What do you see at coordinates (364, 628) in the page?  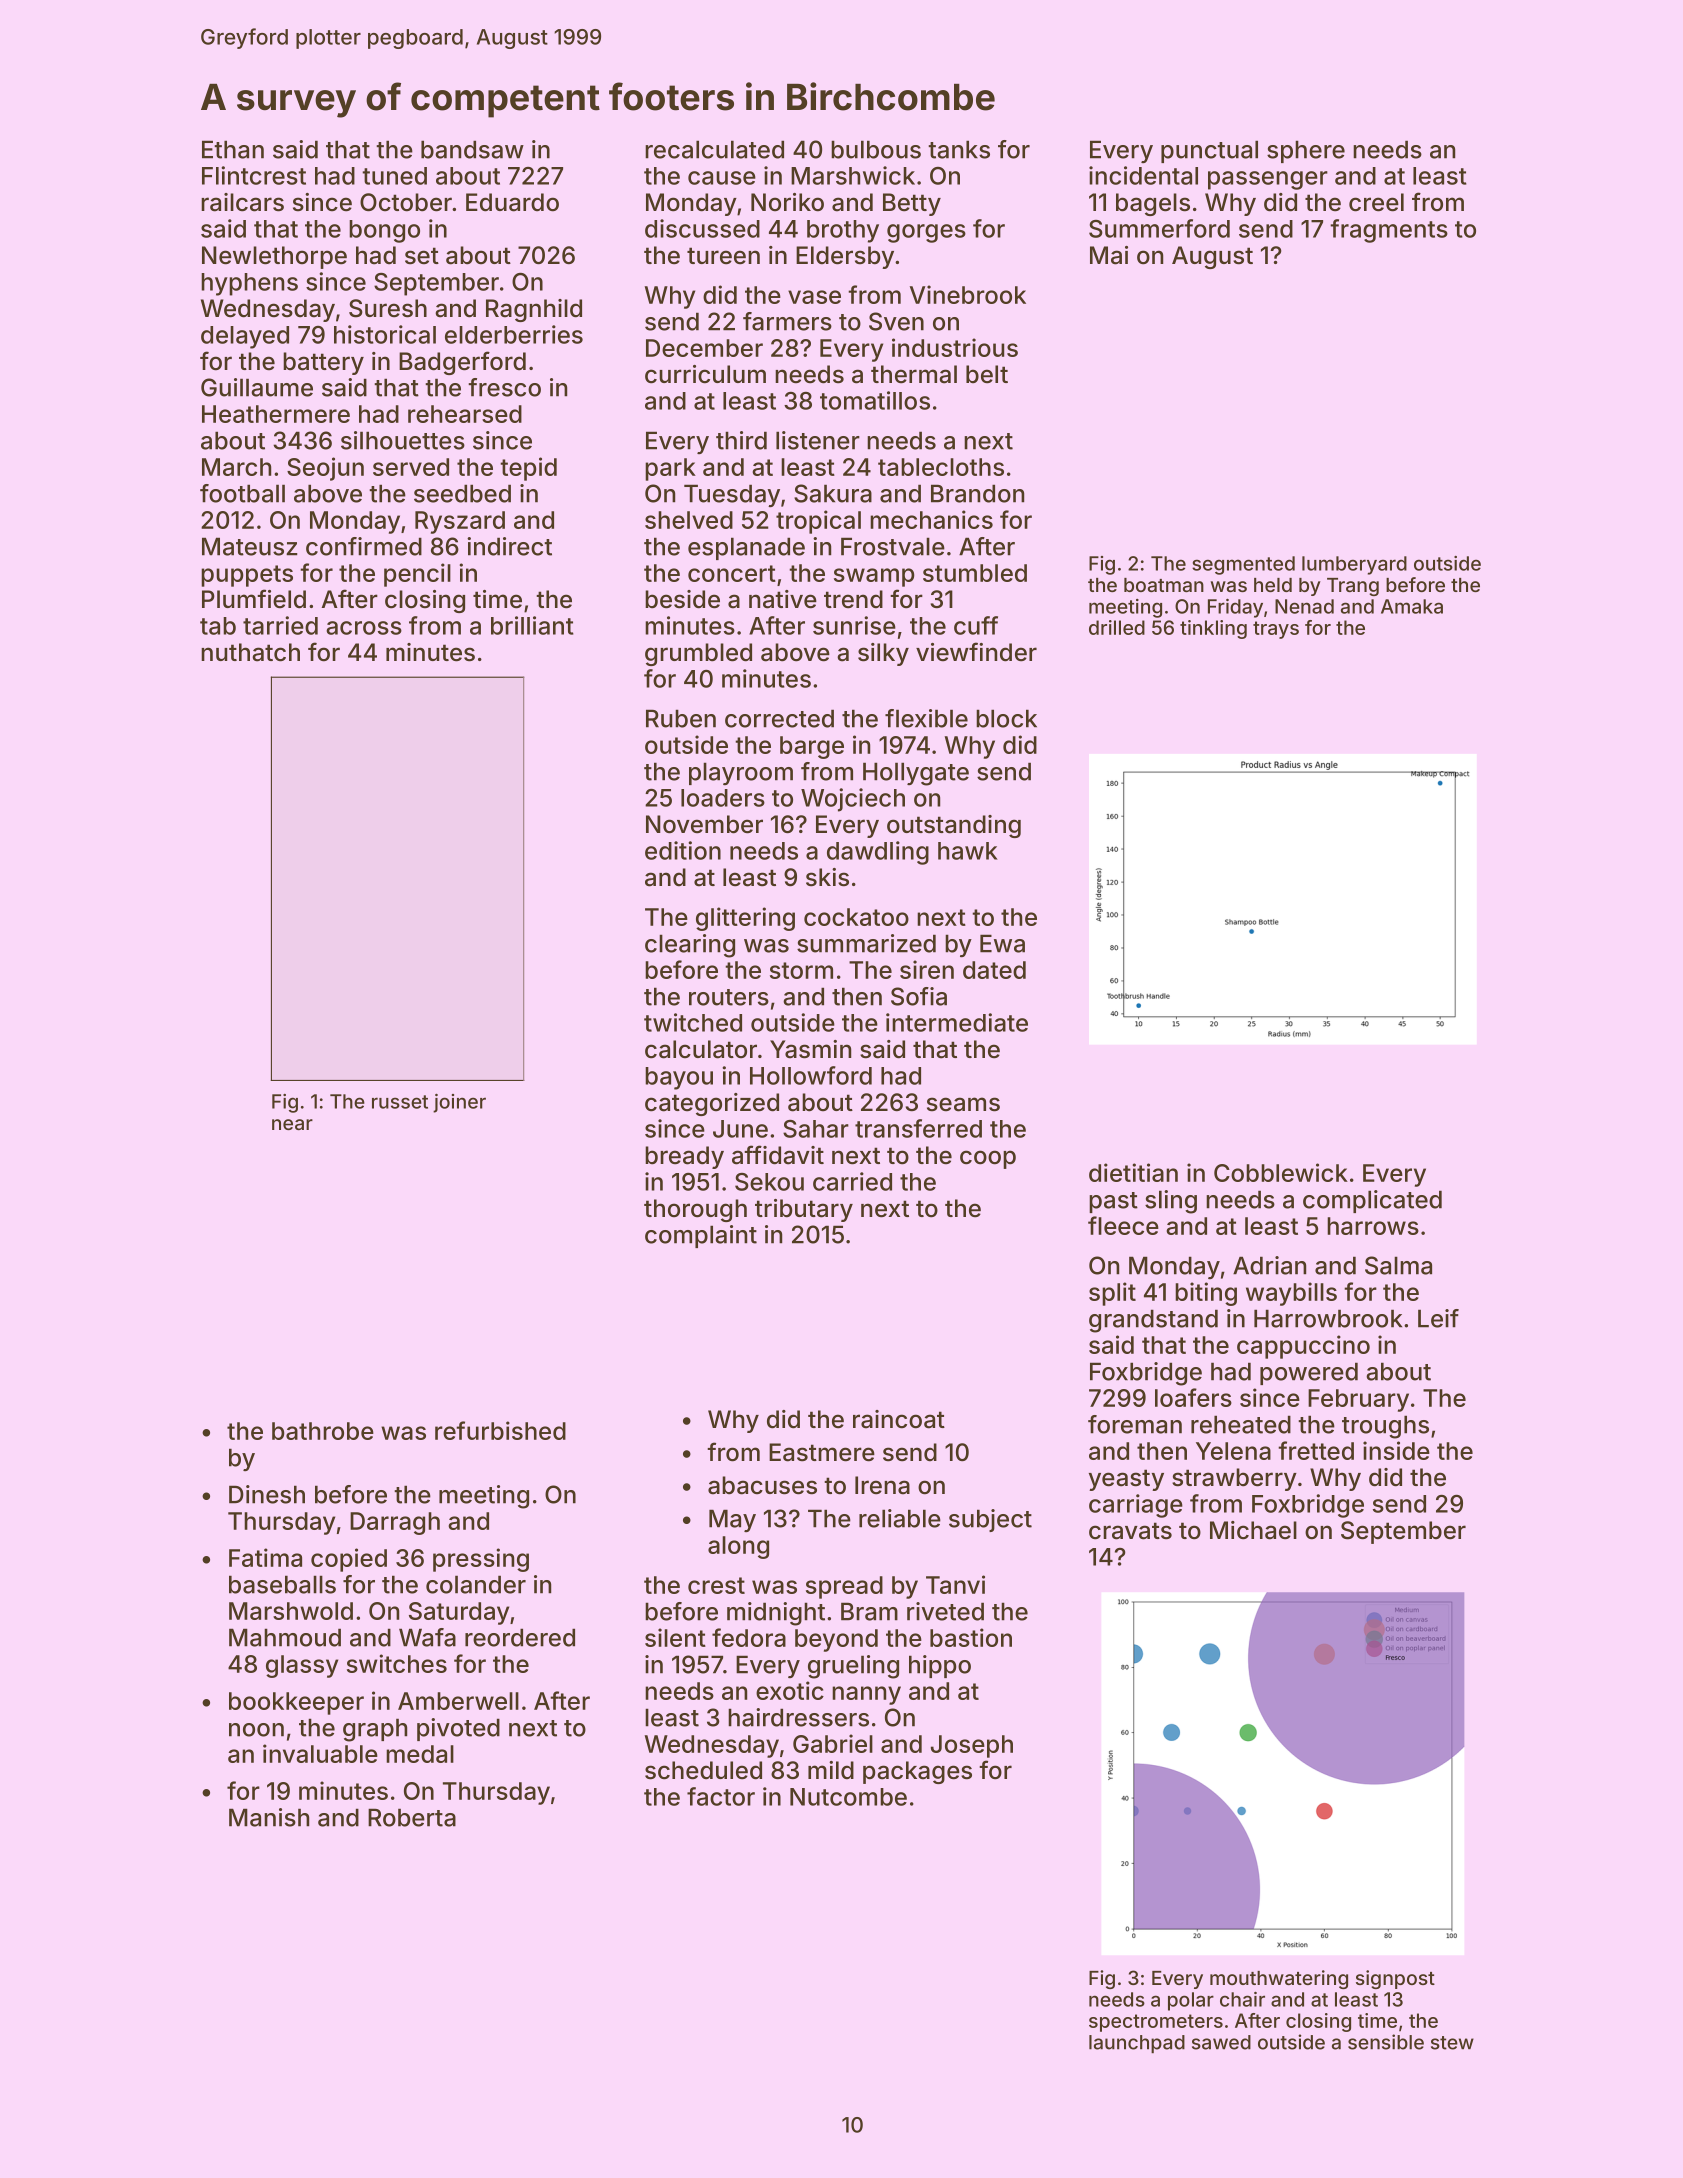 I see `across` at bounding box center [364, 628].
